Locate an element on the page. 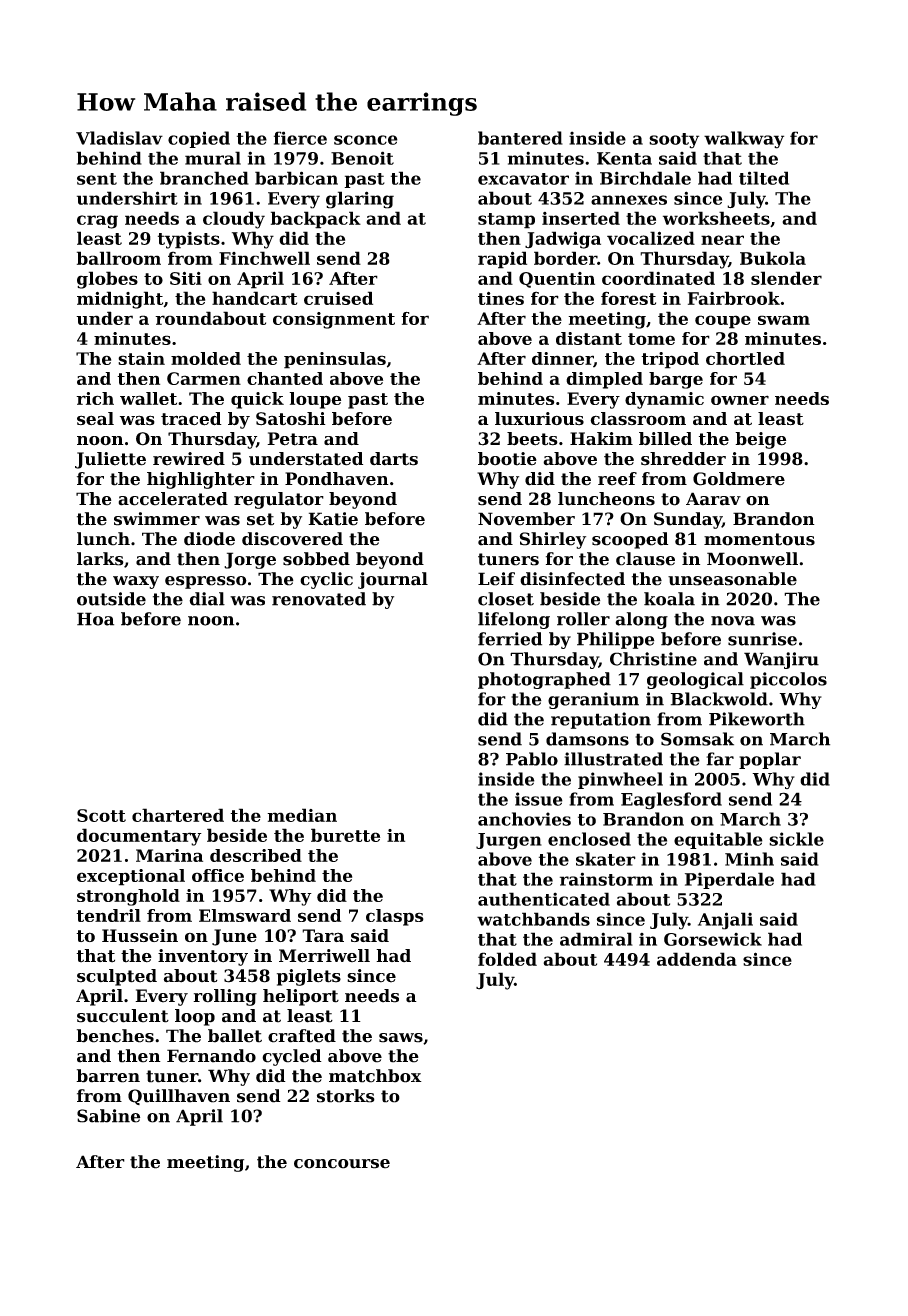 The height and width of the image is (1316, 908). walkway is located at coordinates (744, 140).
